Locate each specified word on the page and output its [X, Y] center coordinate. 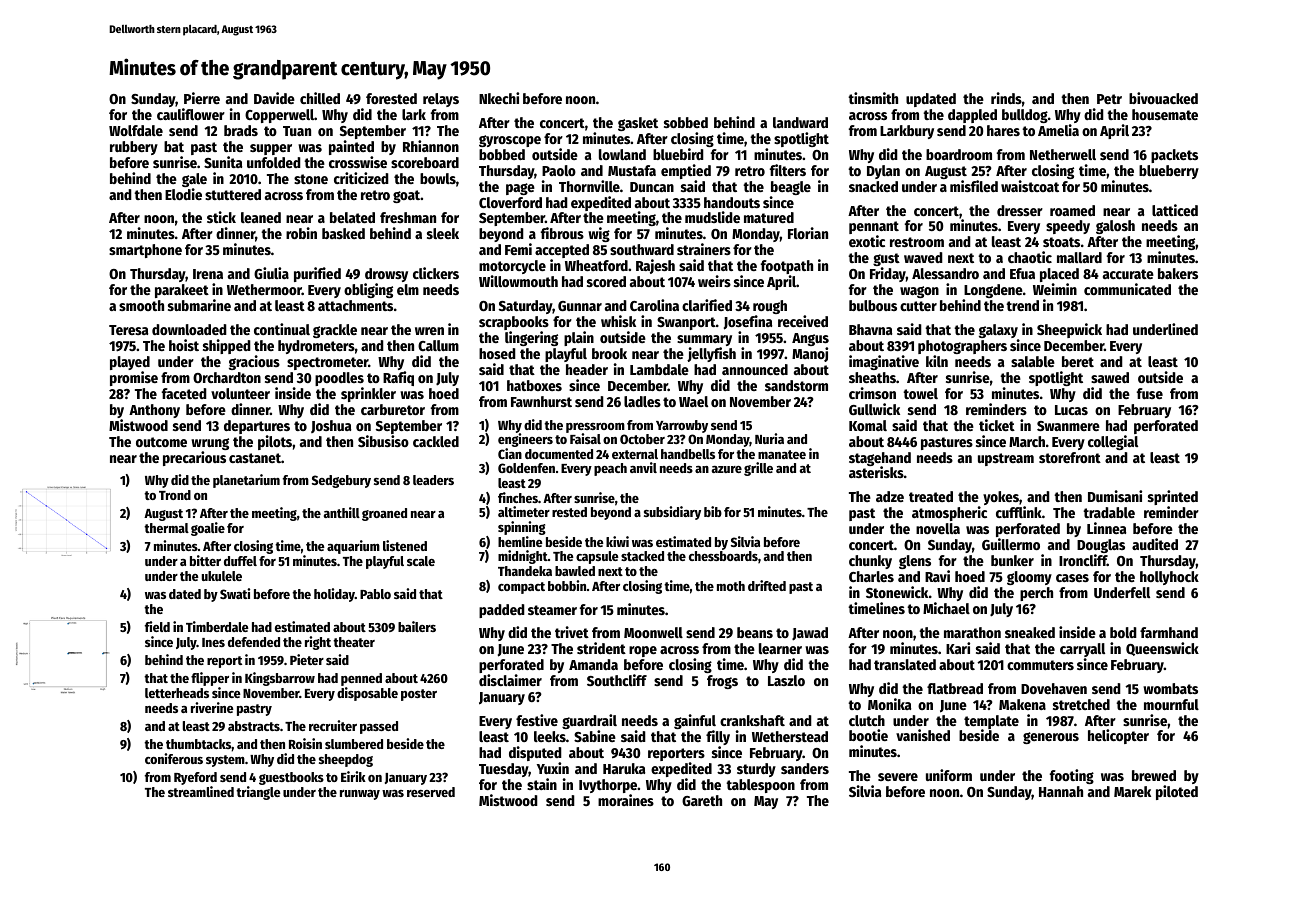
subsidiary [672, 513]
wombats [1170, 688]
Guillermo [1011, 544]
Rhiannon [431, 146]
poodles [339, 379]
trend [1022, 305]
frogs [722, 682]
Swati [235, 593]
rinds [1006, 98]
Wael [693, 401]
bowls [438, 178]
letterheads [177, 693]
